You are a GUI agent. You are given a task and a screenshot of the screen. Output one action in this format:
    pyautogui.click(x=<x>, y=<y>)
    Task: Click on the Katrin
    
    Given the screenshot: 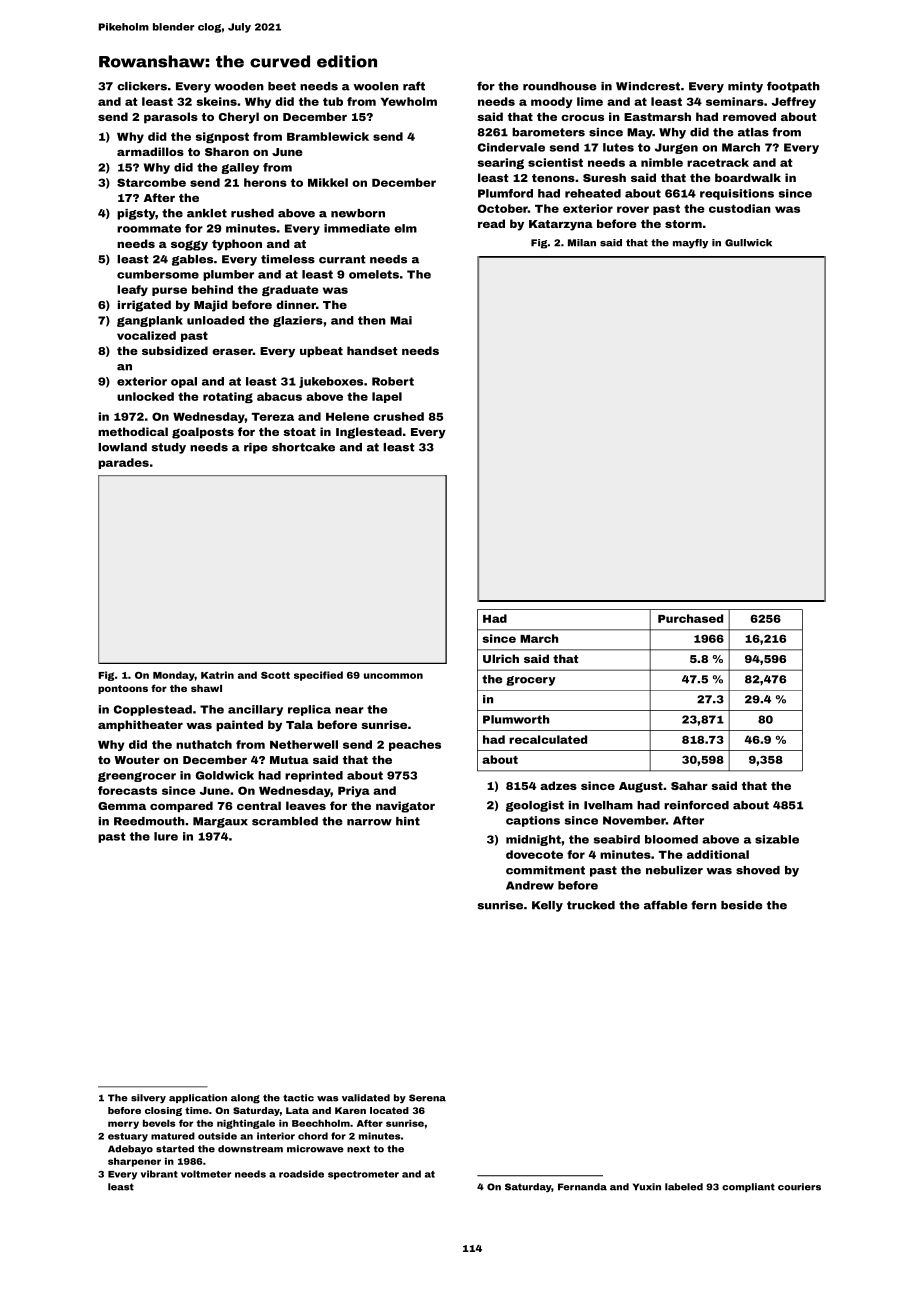 What is the action you would take?
    pyautogui.click(x=217, y=675)
